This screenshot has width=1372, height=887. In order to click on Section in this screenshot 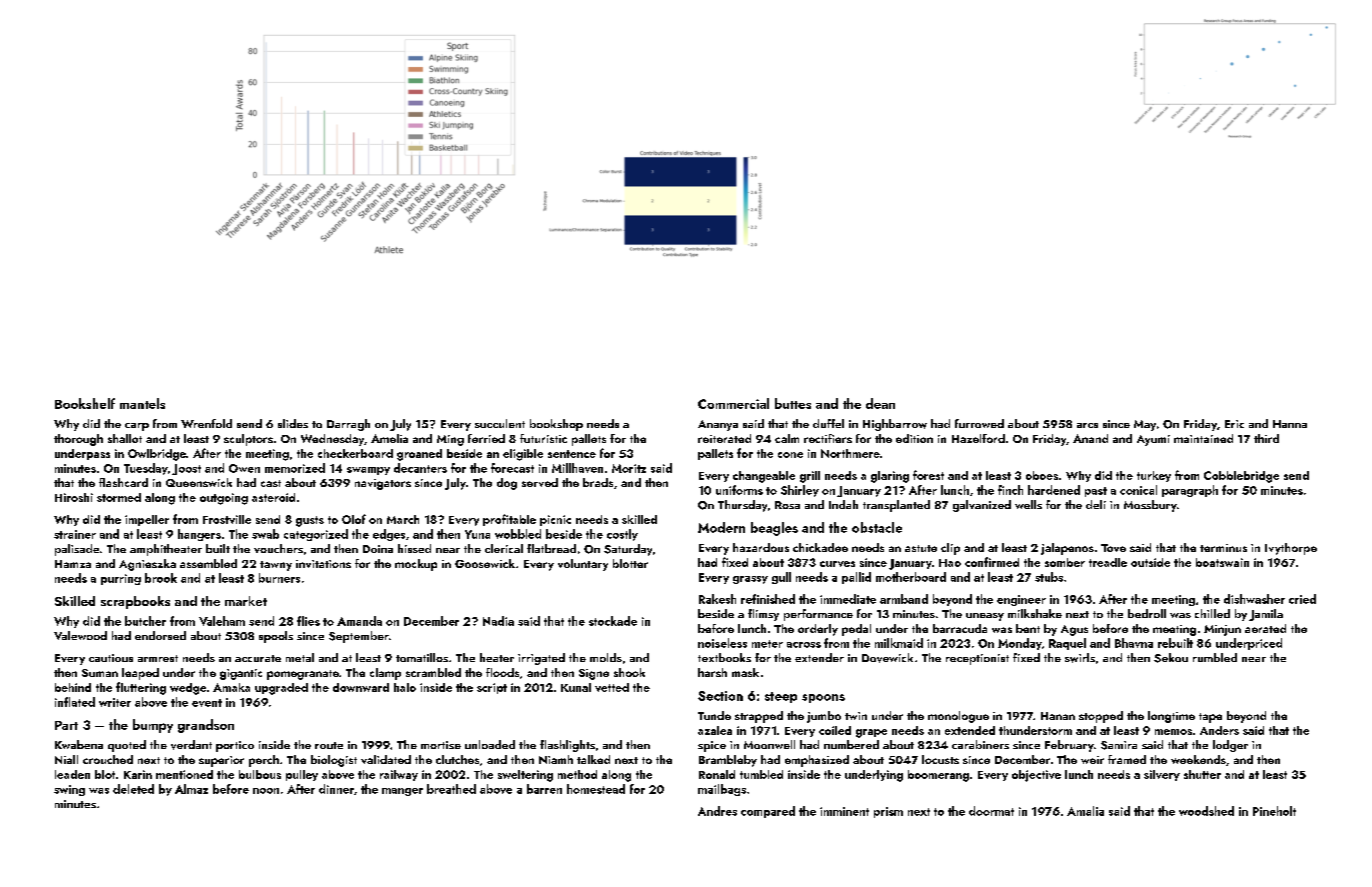, I will do `click(720, 696)`.
